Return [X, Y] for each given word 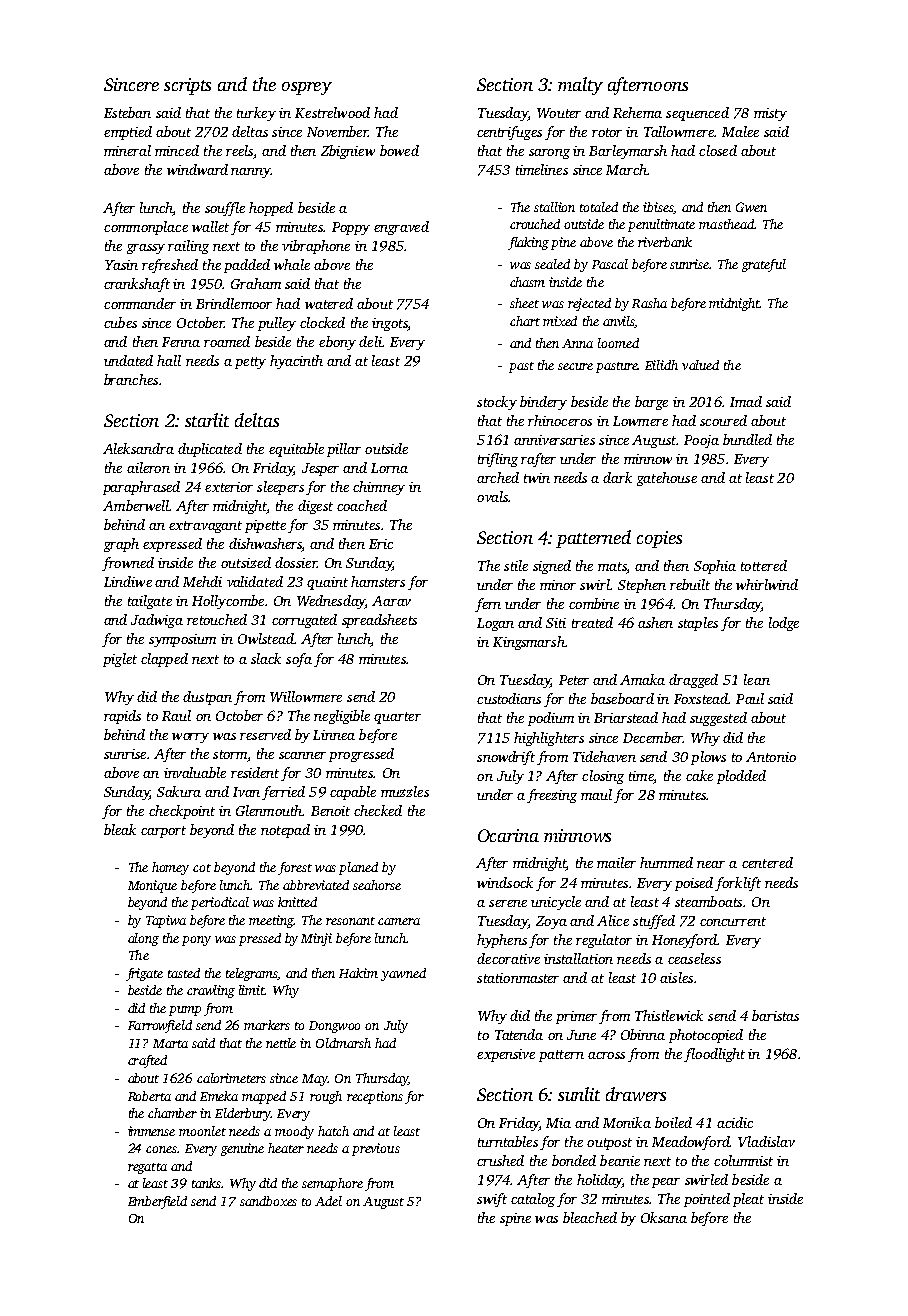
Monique [152, 886]
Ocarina [508, 835]
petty [250, 363]
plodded [741, 777]
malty [580, 86]
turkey [256, 114]
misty [770, 114]
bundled [747, 439]
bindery [543, 403]
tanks [207, 1183]
